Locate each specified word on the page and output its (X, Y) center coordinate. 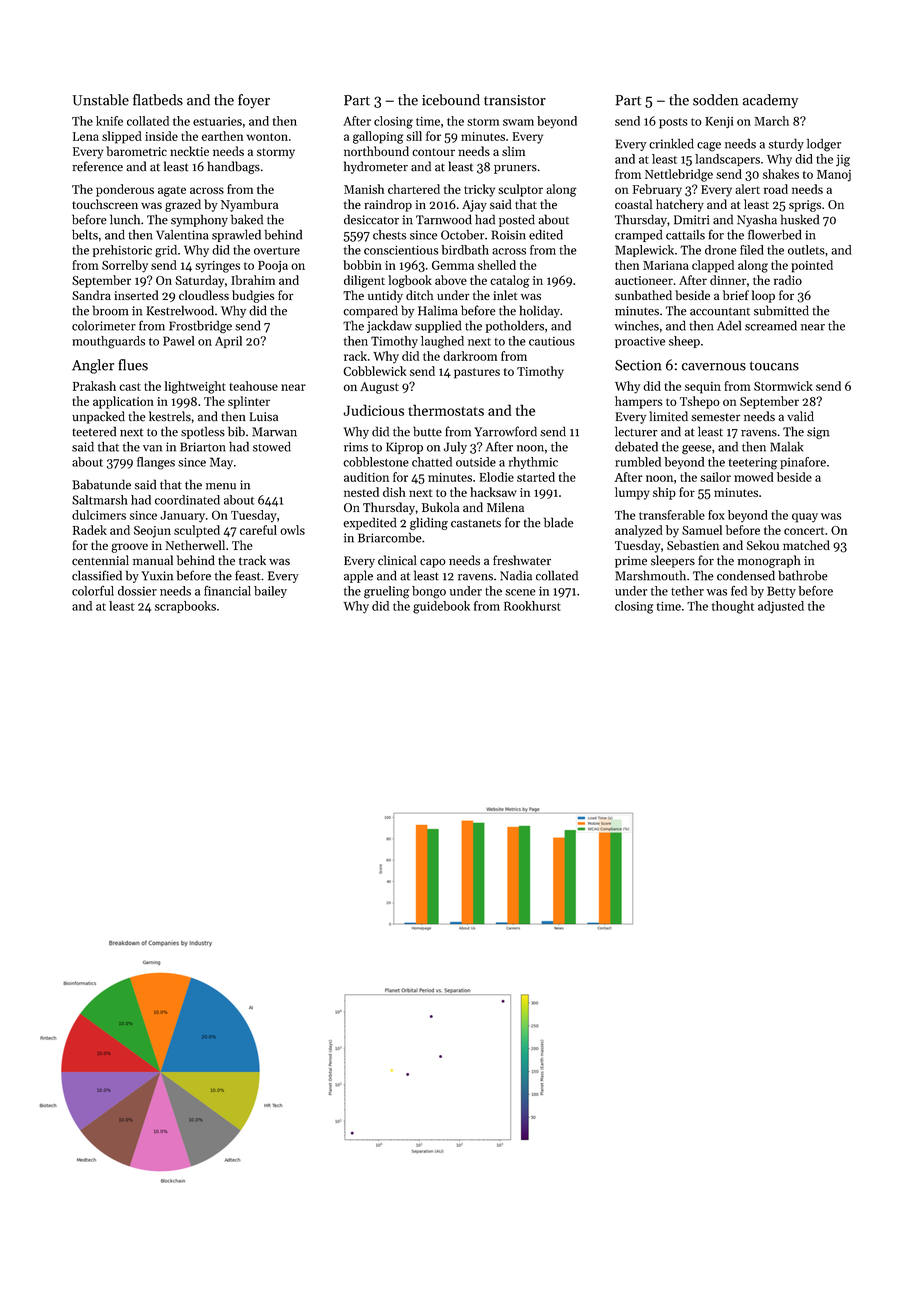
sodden (715, 100)
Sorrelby (125, 266)
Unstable (101, 100)
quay (805, 518)
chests (389, 235)
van (152, 448)
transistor (515, 100)
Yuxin (157, 576)
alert (747, 189)
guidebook (441, 607)
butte (427, 431)
